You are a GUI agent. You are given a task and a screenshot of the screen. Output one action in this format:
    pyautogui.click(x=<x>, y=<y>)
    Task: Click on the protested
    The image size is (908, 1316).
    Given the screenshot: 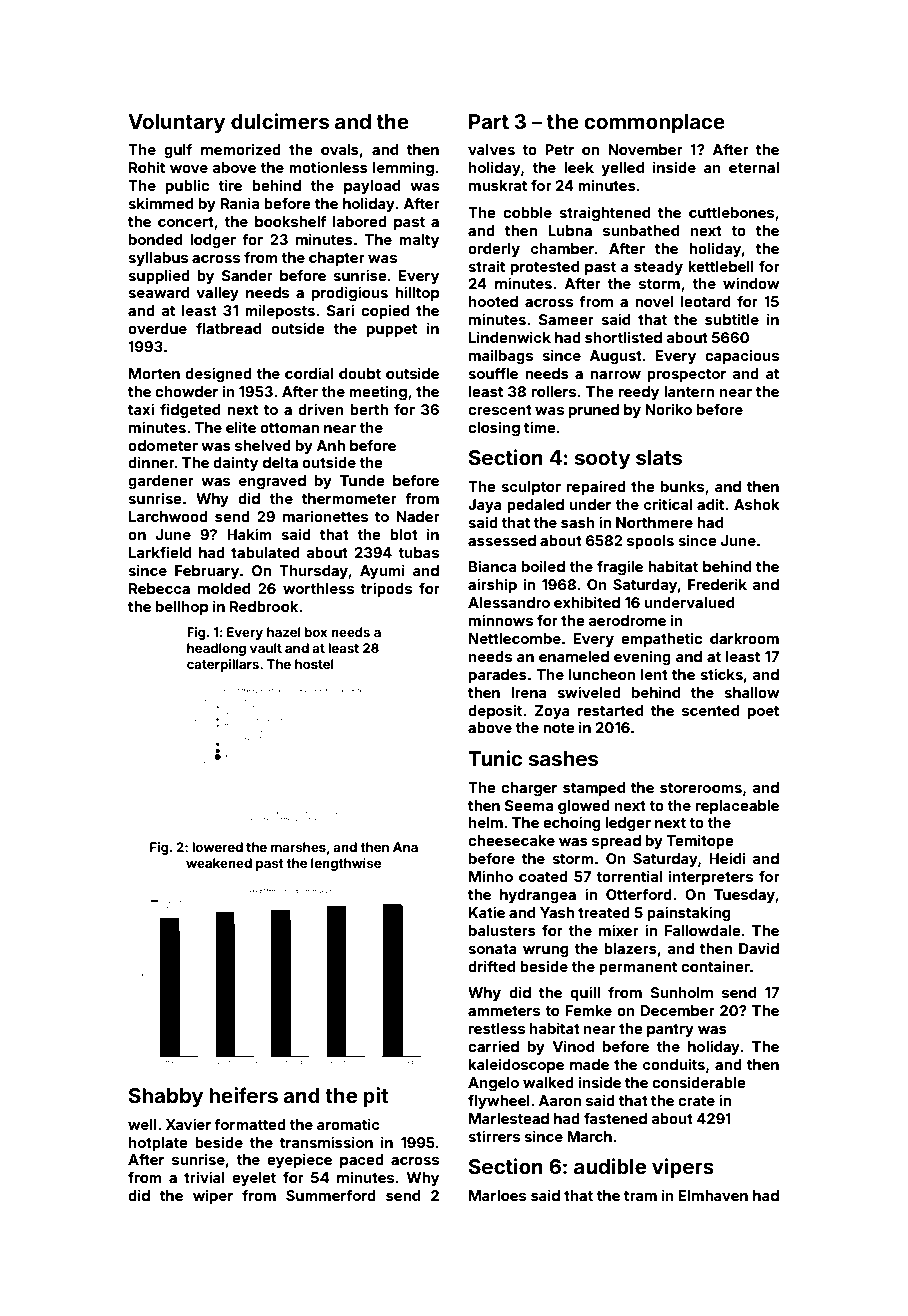 What is the action you would take?
    pyautogui.click(x=545, y=268)
